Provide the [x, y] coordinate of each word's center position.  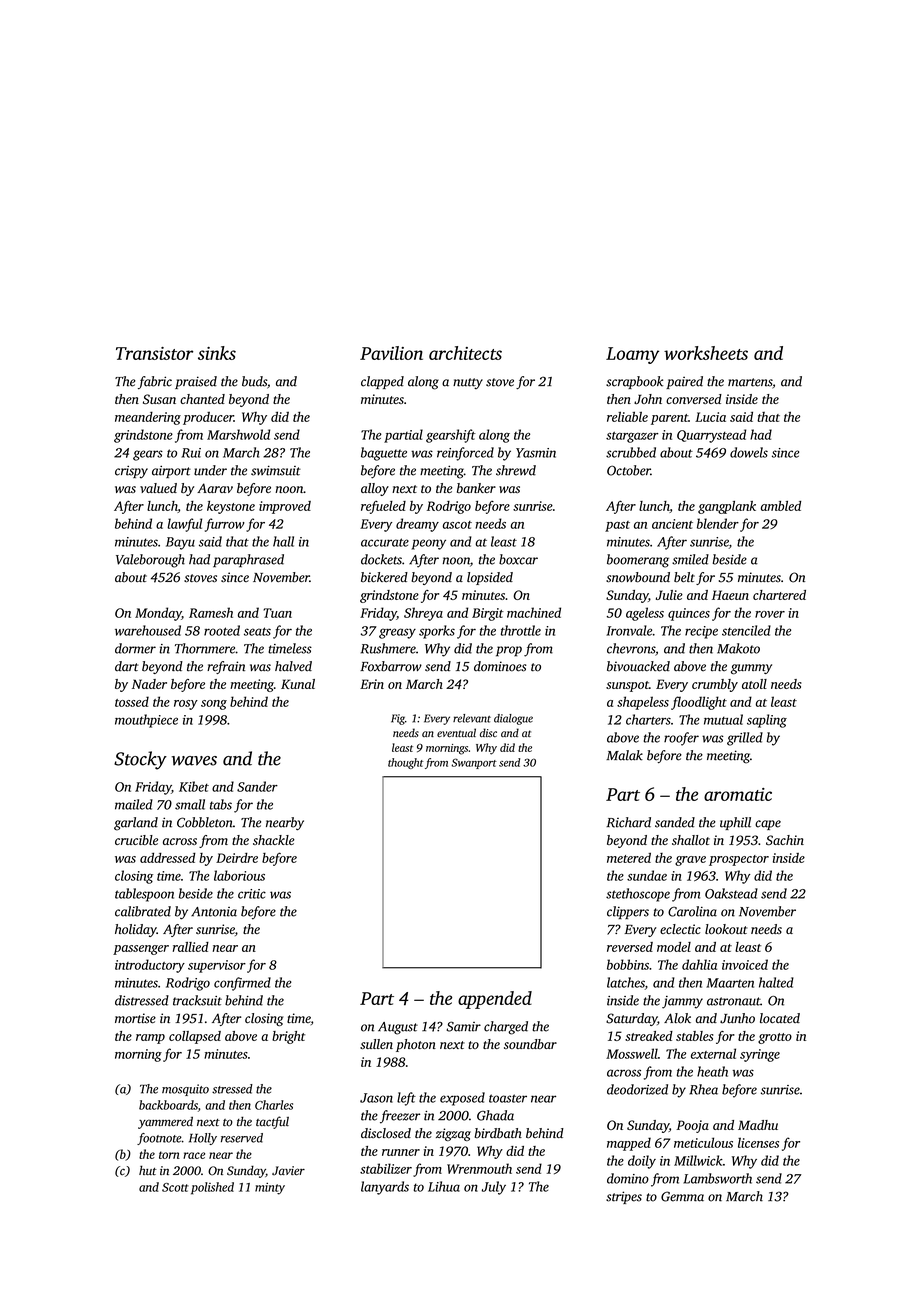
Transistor [154, 353]
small [190, 804]
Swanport [474, 763]
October [629, 470]
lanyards [385, 1188]
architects [465, 353]
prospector [739, 860]
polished [212, 1188]
